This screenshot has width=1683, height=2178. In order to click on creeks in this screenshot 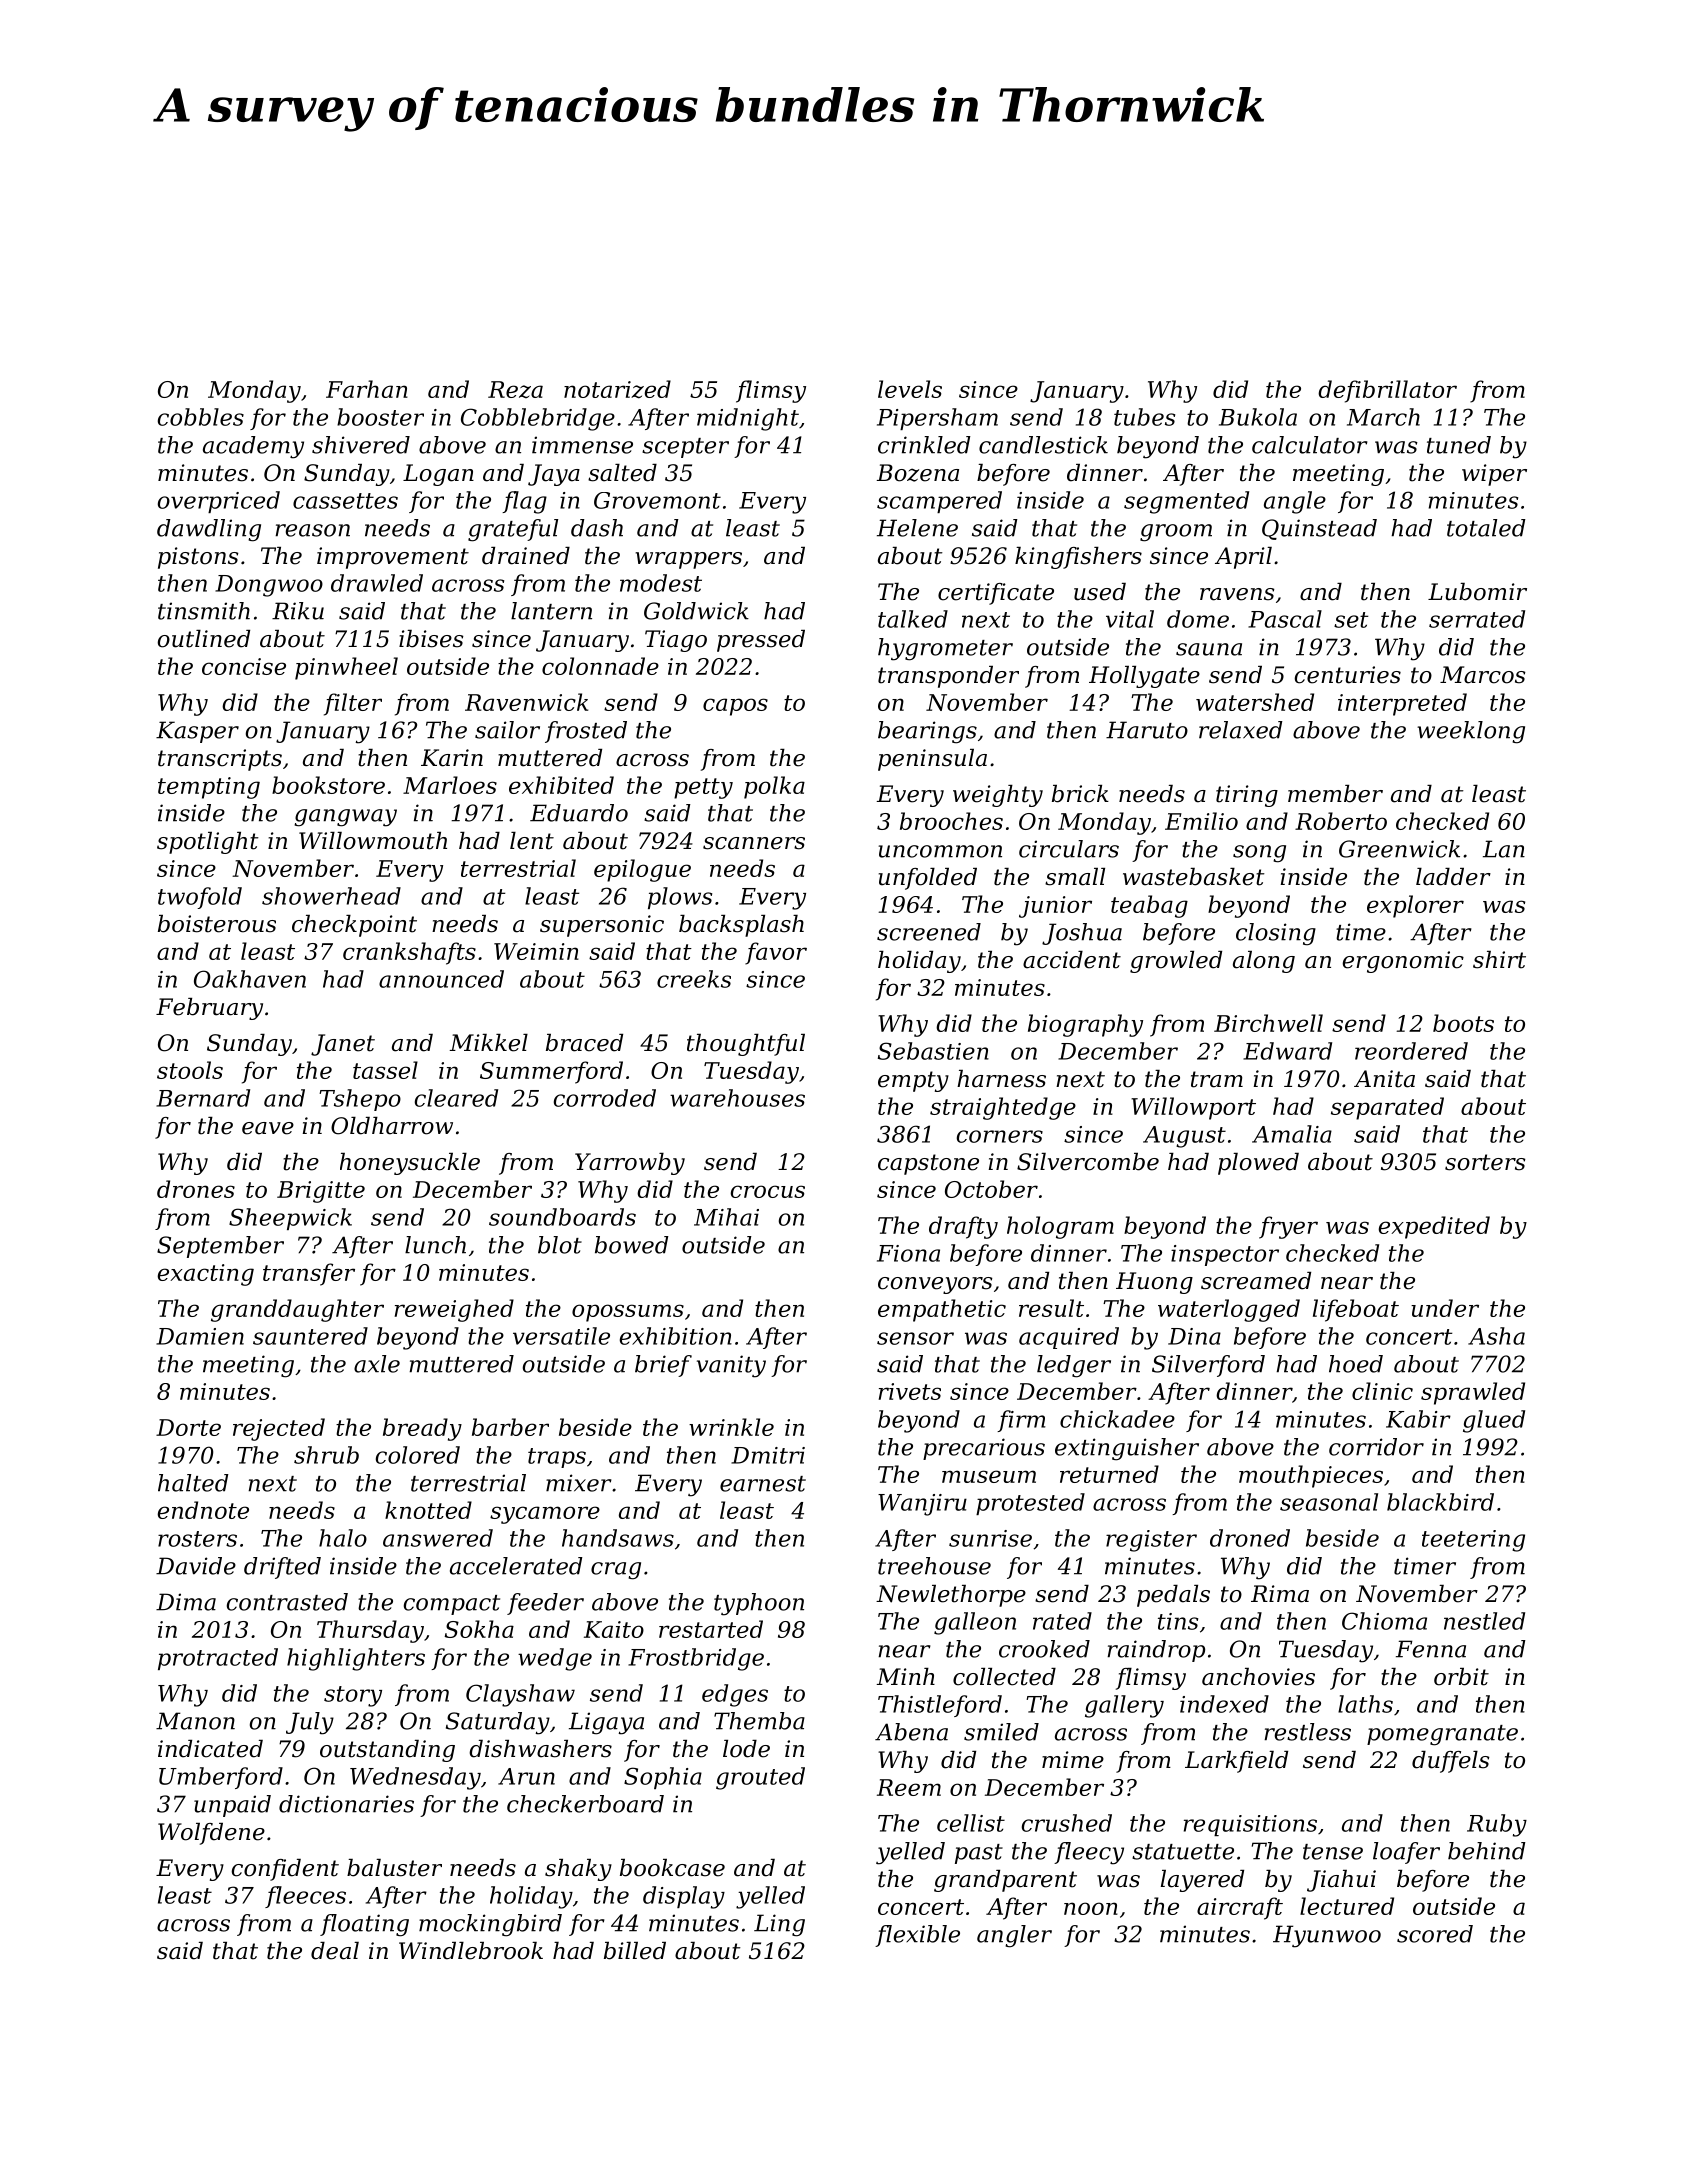, I will do `click(694, 979)`.
